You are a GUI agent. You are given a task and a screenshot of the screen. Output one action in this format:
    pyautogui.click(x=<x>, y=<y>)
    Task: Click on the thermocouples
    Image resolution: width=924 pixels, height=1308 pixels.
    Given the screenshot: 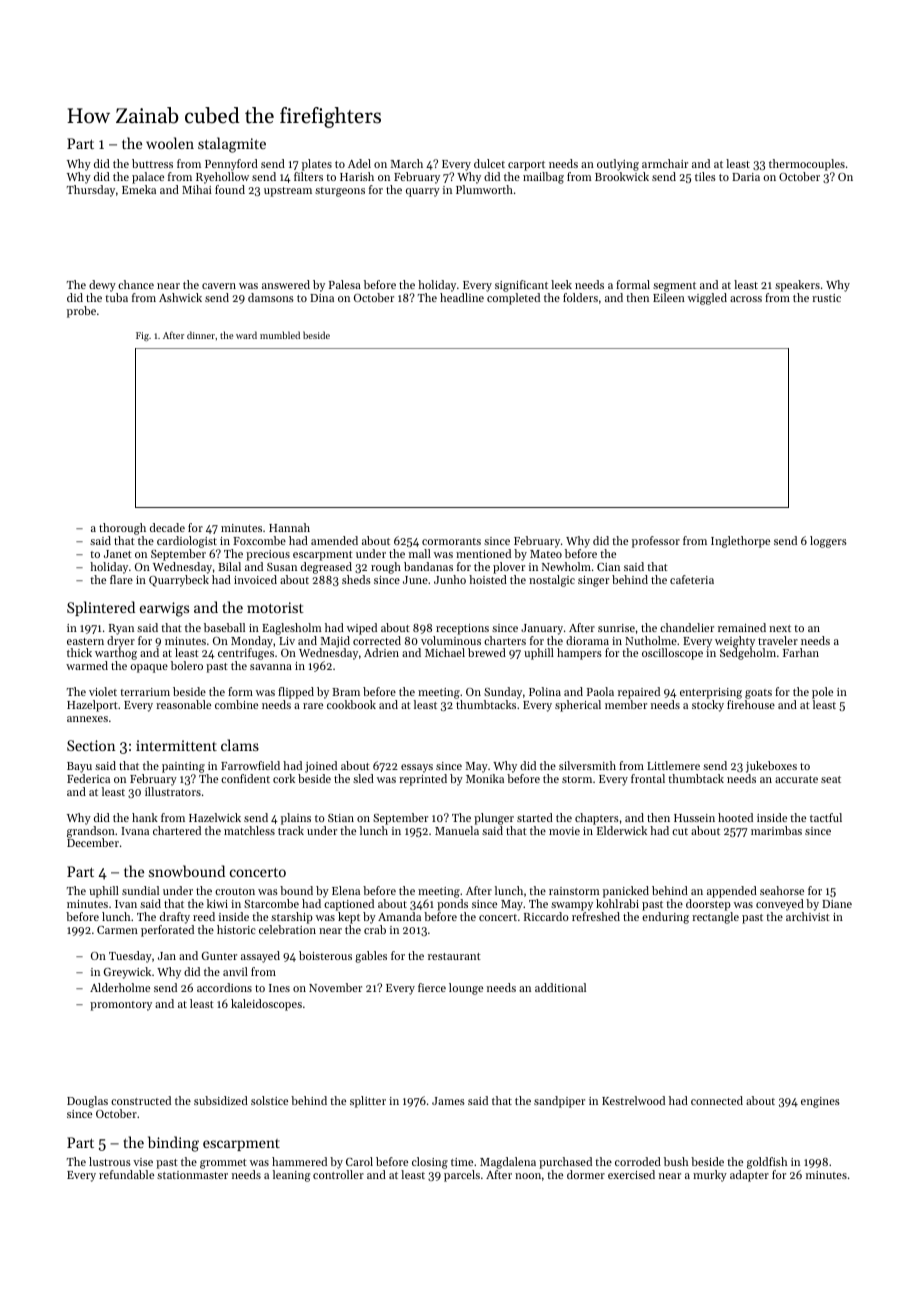 What is the action you would take?
    pyautogui.click(x=807, y=165)
